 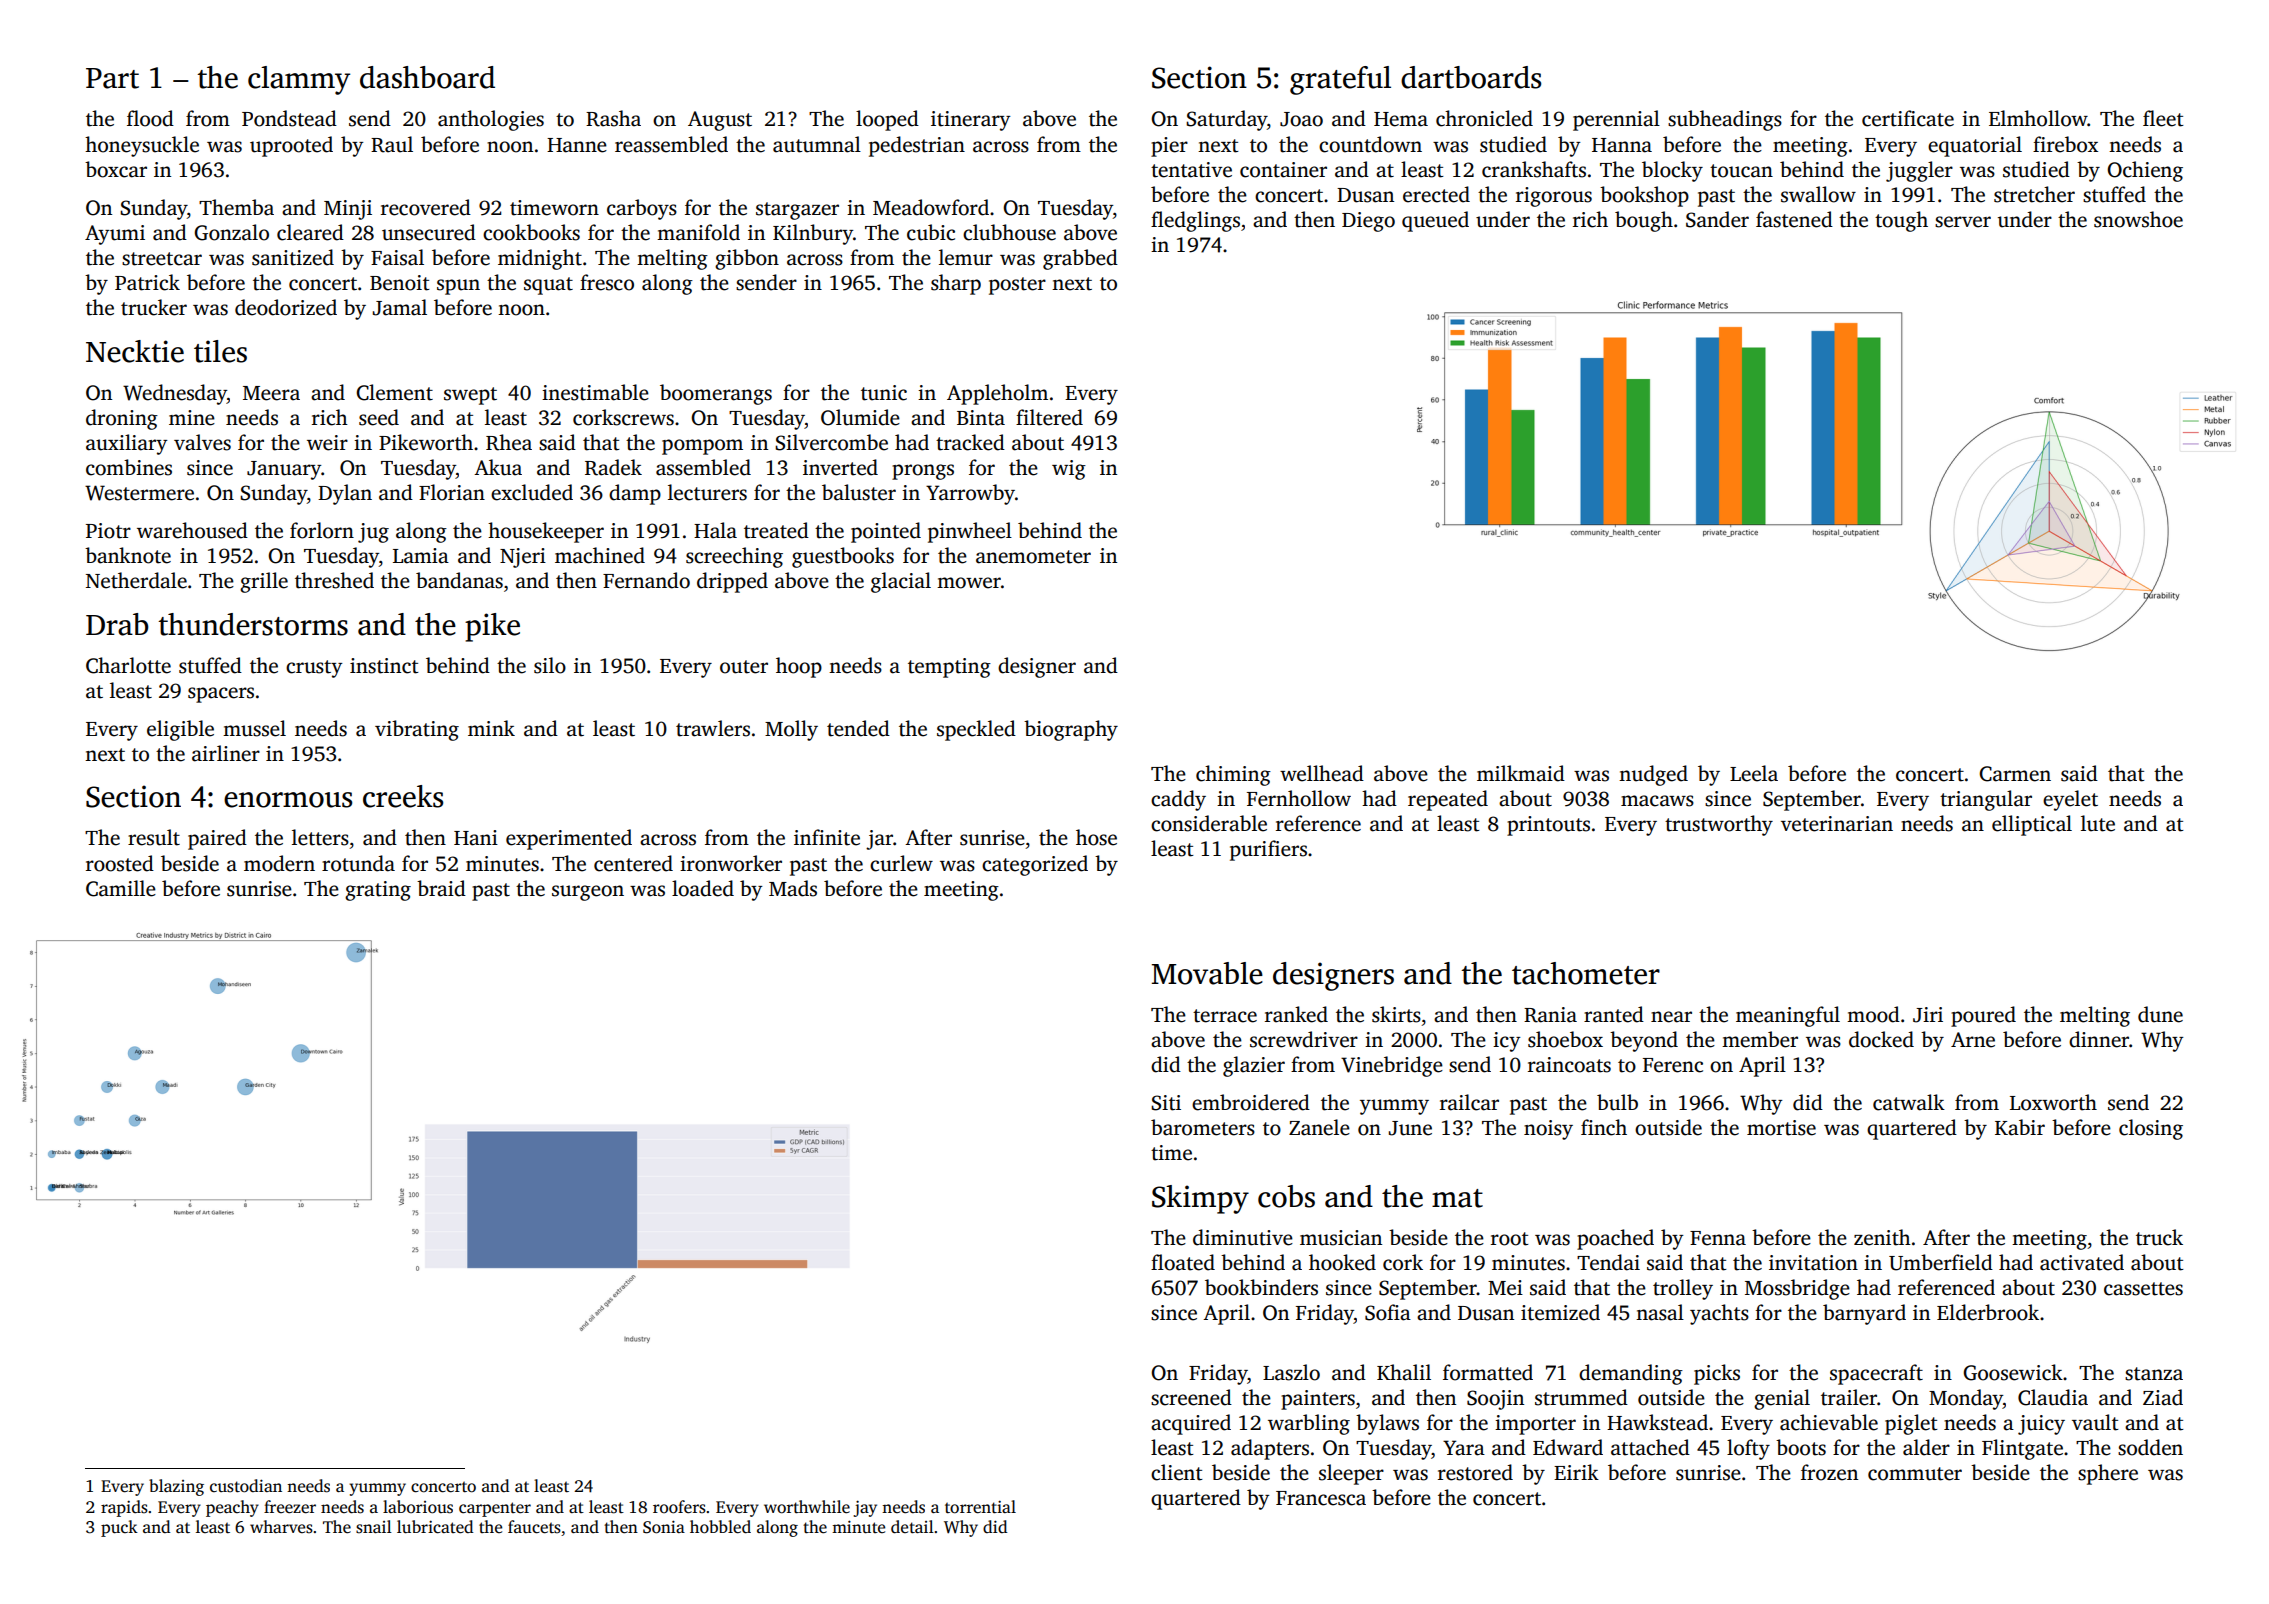 What do you see at coordinates (119, 1528) in the screenshot?
I see `puck` at bounding box center [119, 1528].
